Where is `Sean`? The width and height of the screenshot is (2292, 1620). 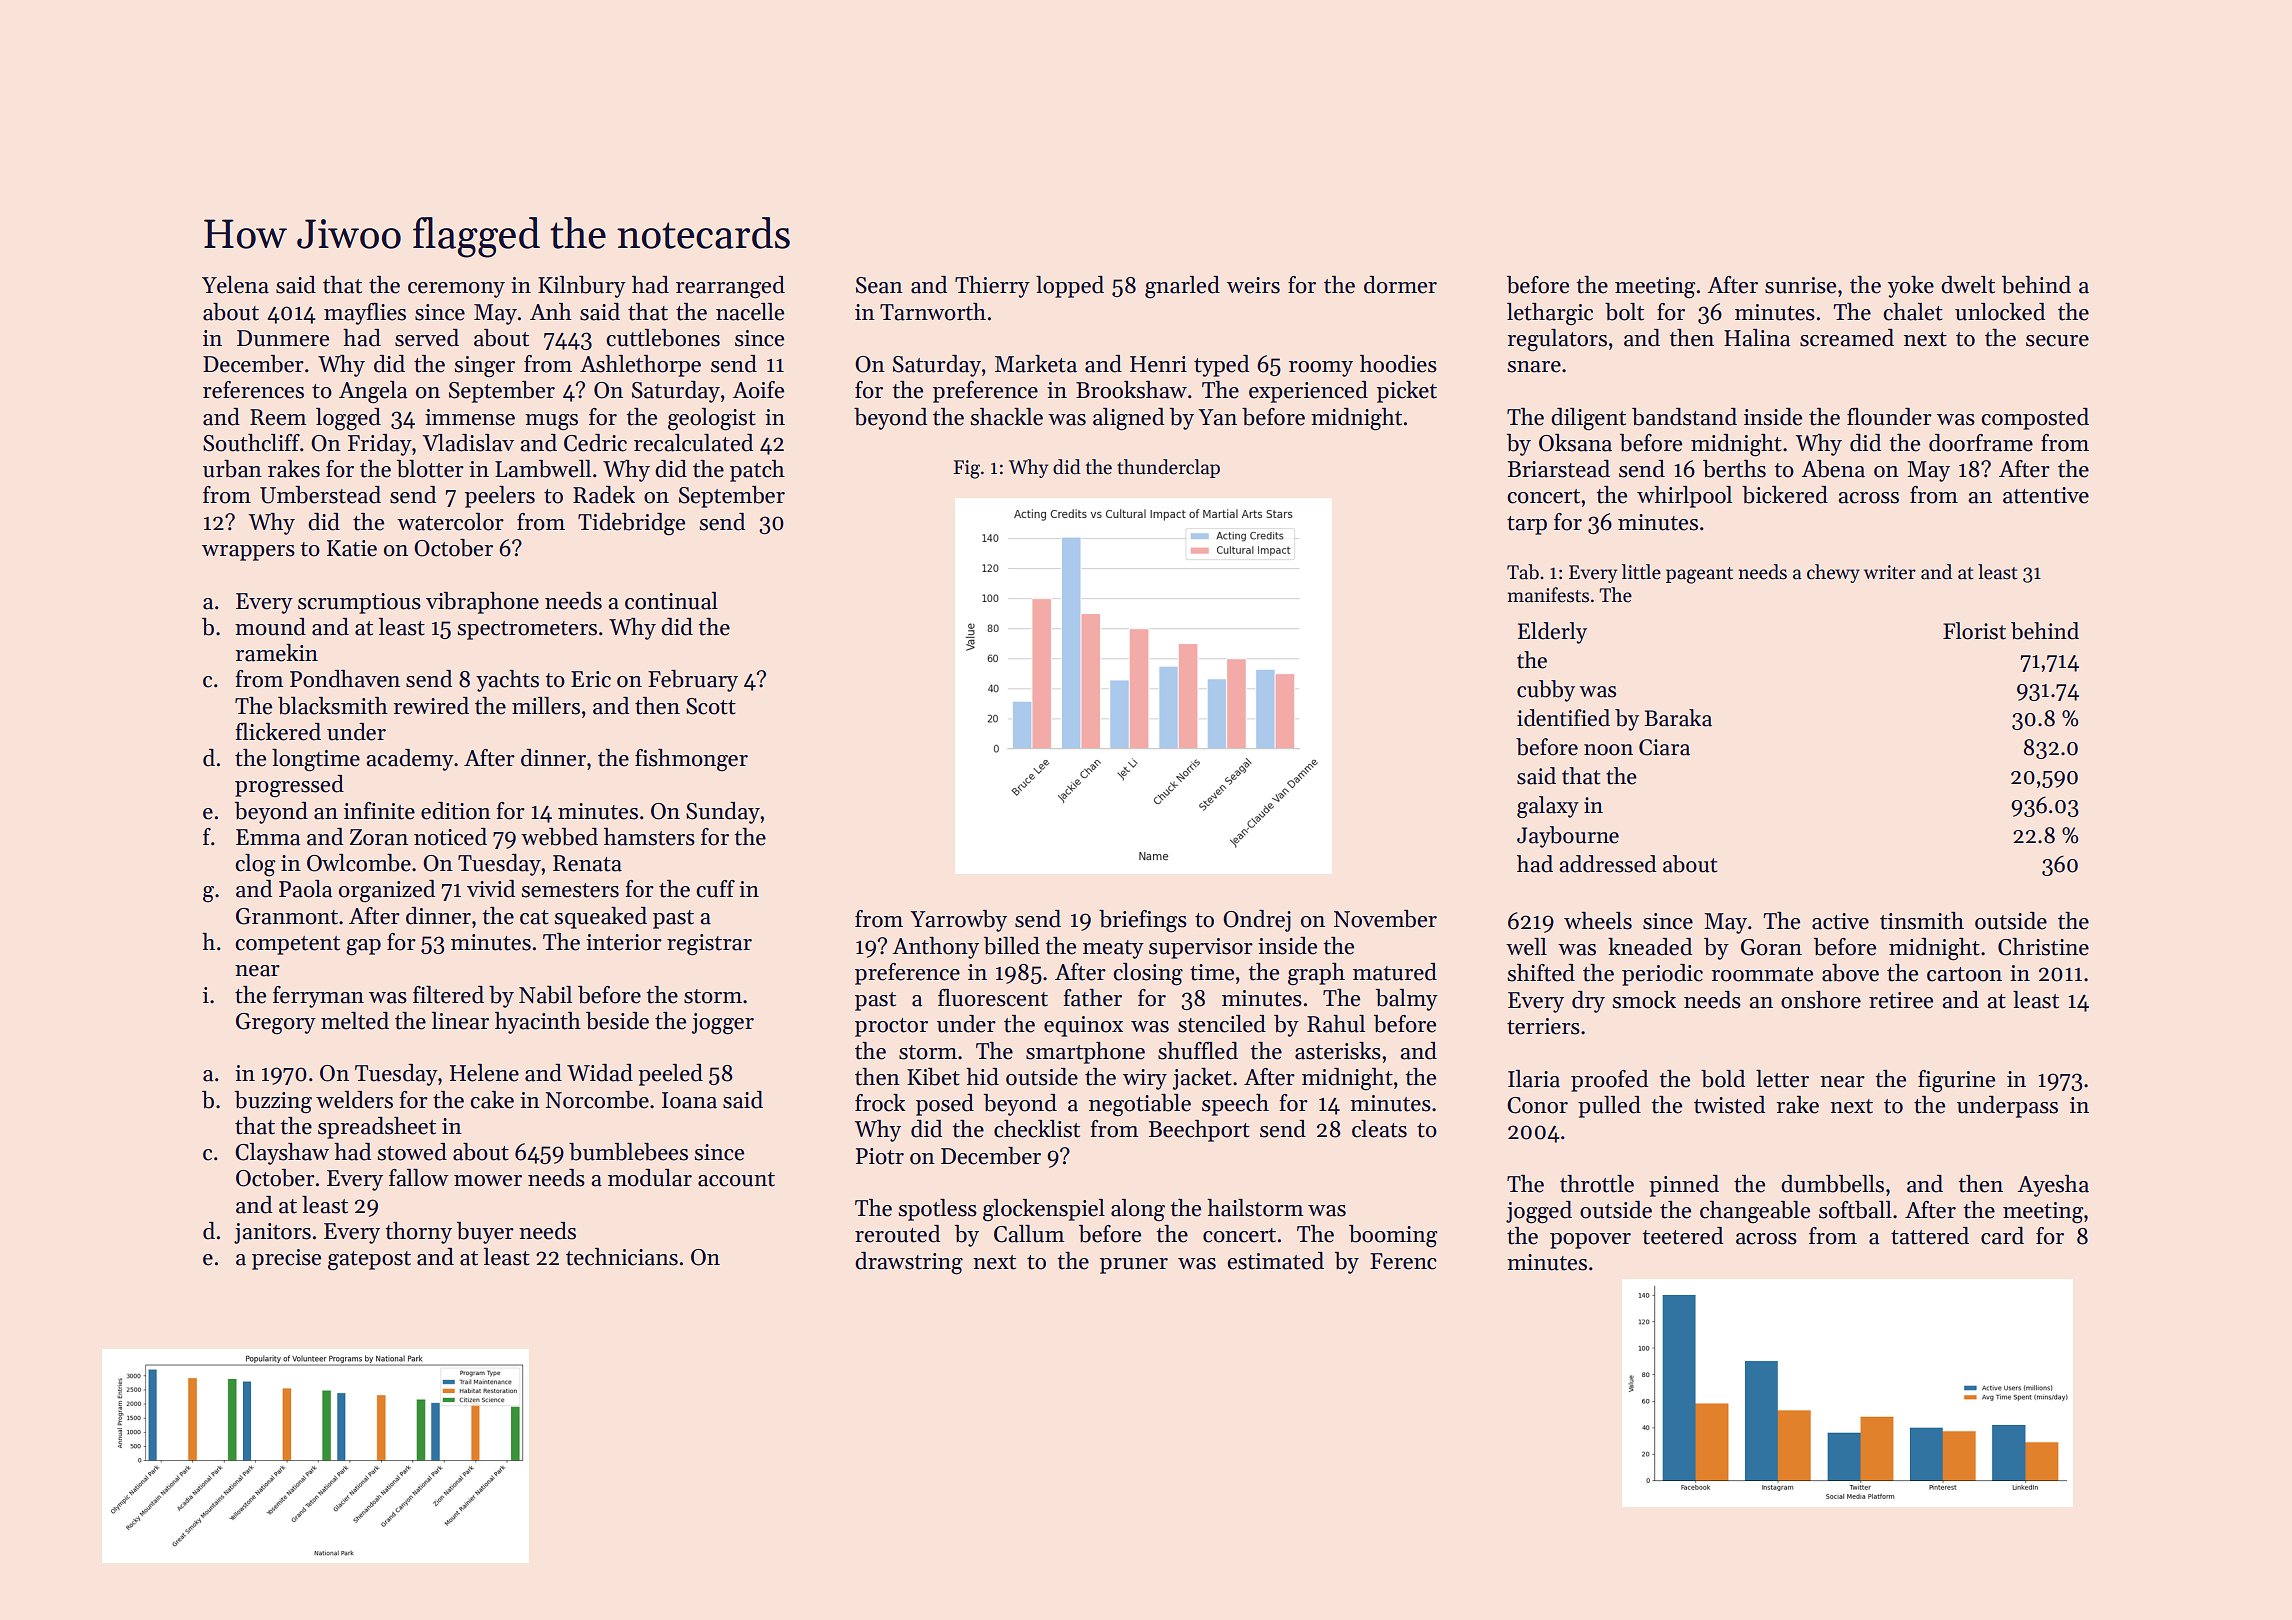
Sean is located at coordinates (879, 285).
